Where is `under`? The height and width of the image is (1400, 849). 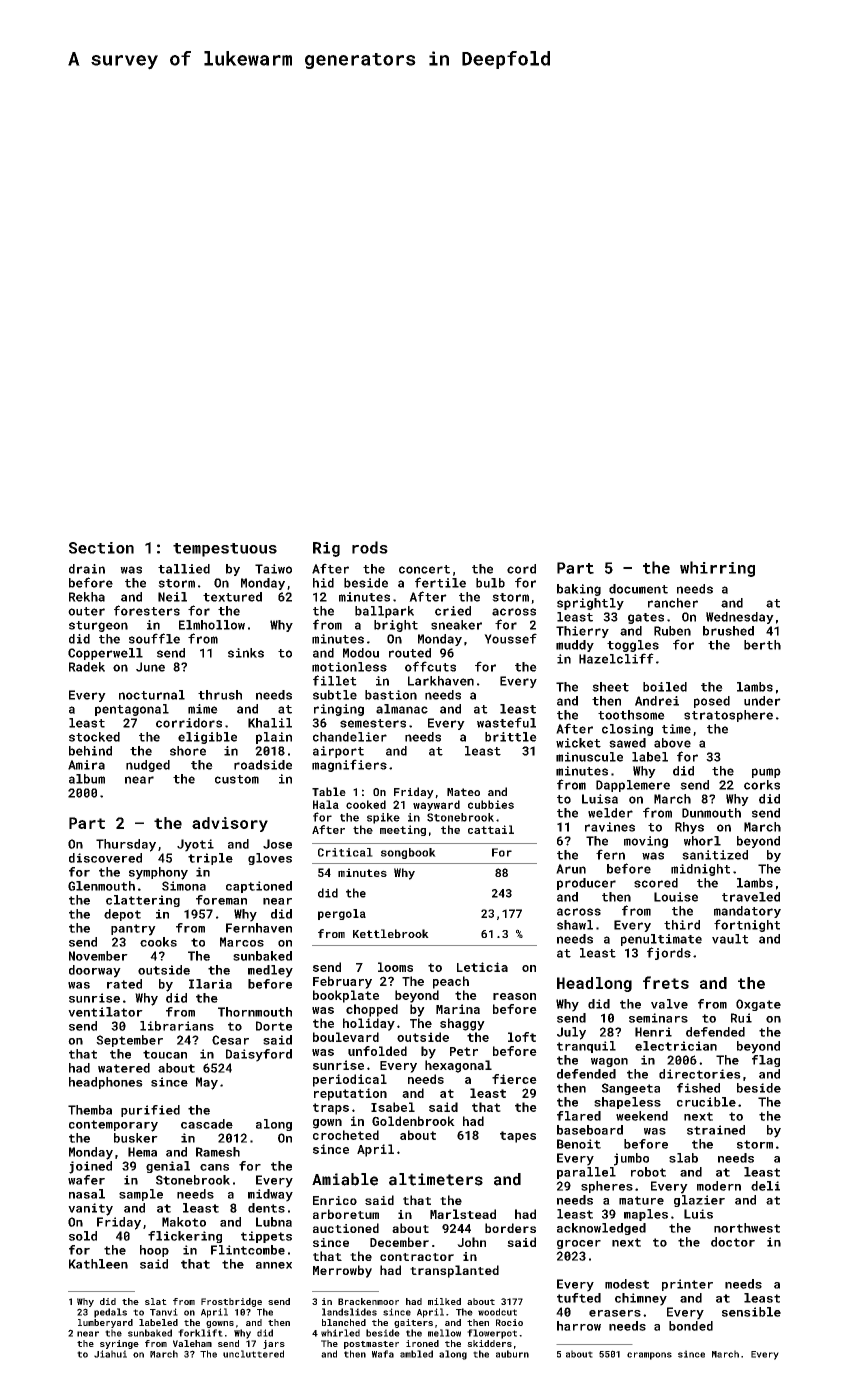
under is located at coordinates (762, 701).
